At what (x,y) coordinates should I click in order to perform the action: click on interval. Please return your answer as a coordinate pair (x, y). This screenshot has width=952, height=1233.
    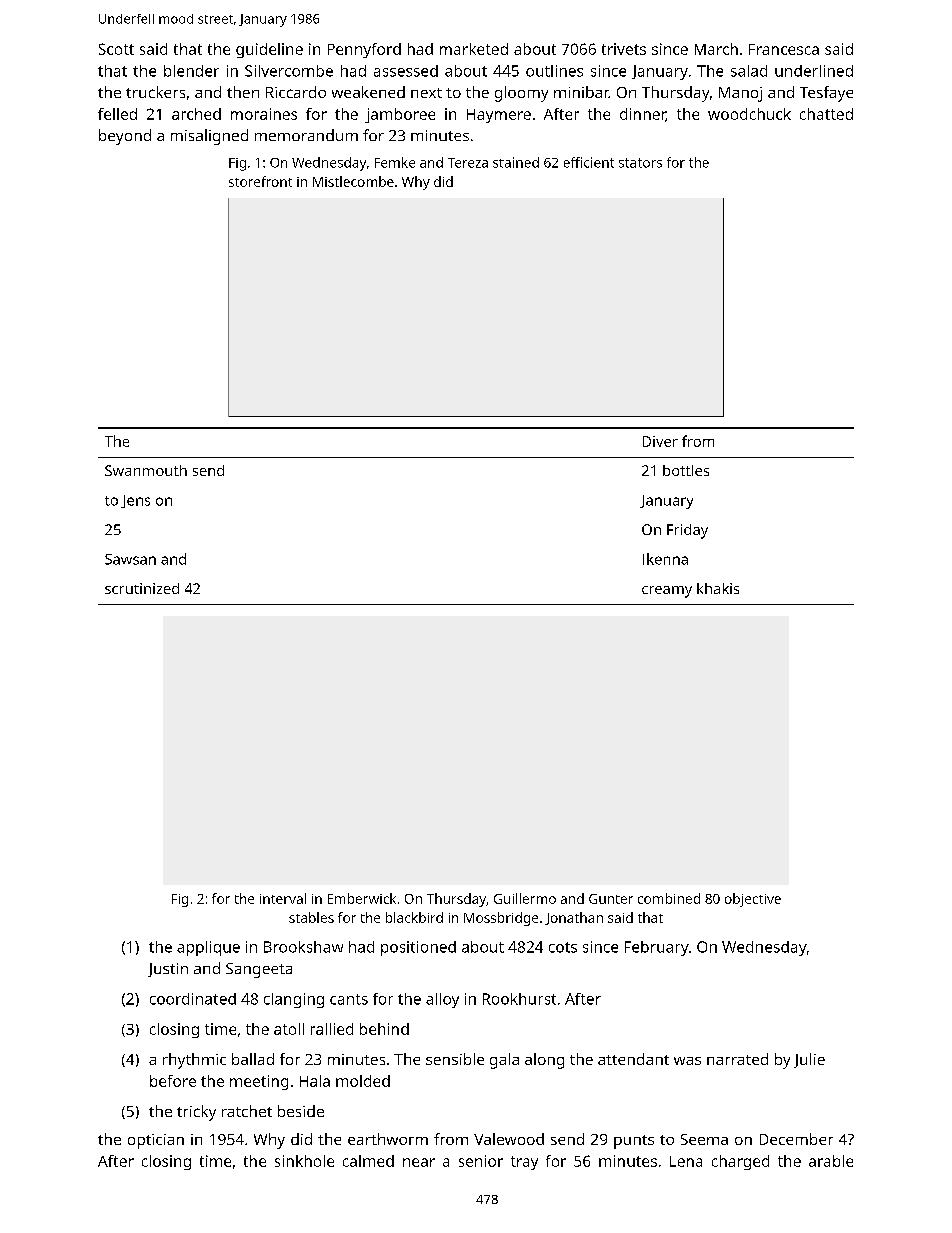
    Looking at the image, I should click on (283, 898).
